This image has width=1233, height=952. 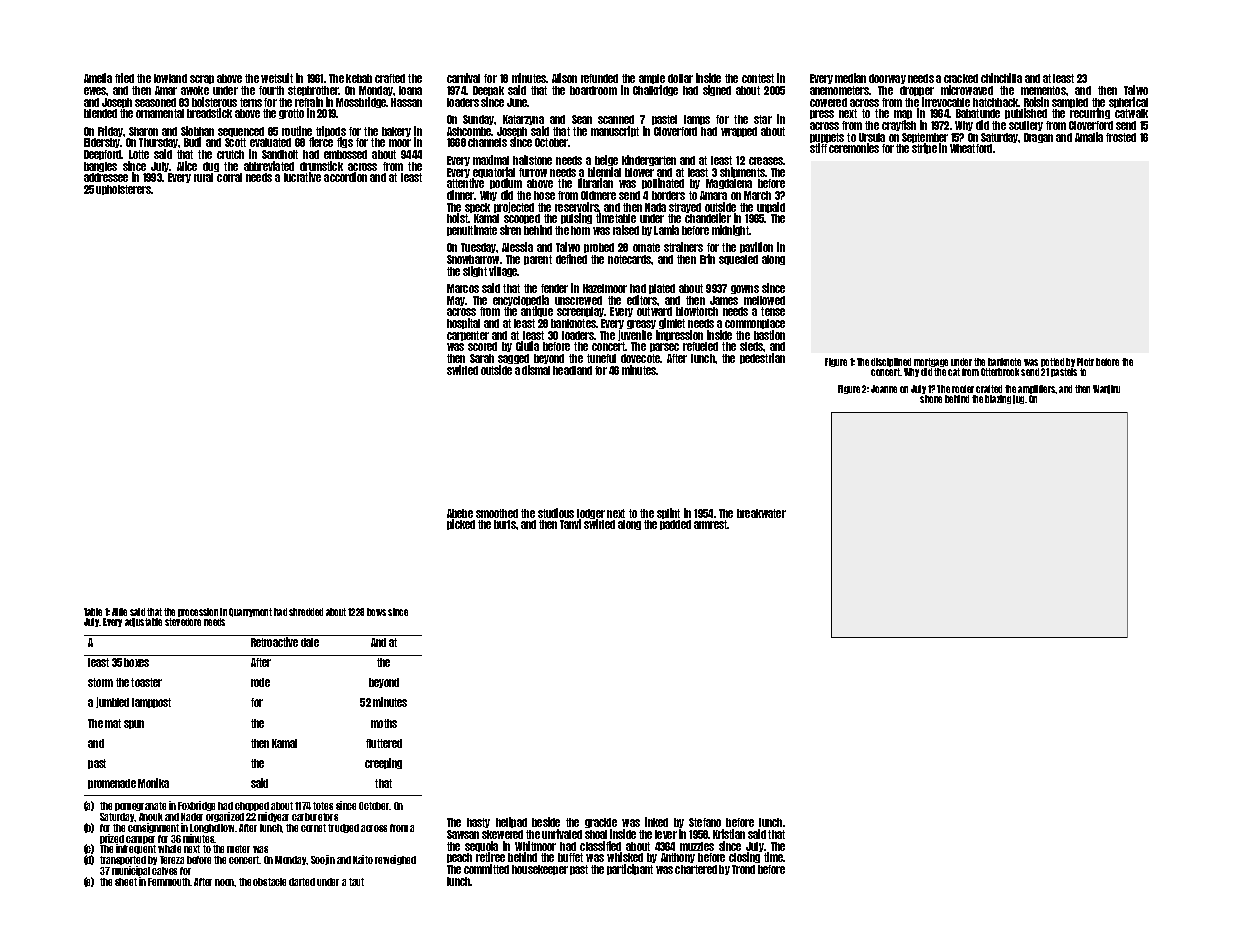 I want to click on jug, so click(x=1018, y=399).
